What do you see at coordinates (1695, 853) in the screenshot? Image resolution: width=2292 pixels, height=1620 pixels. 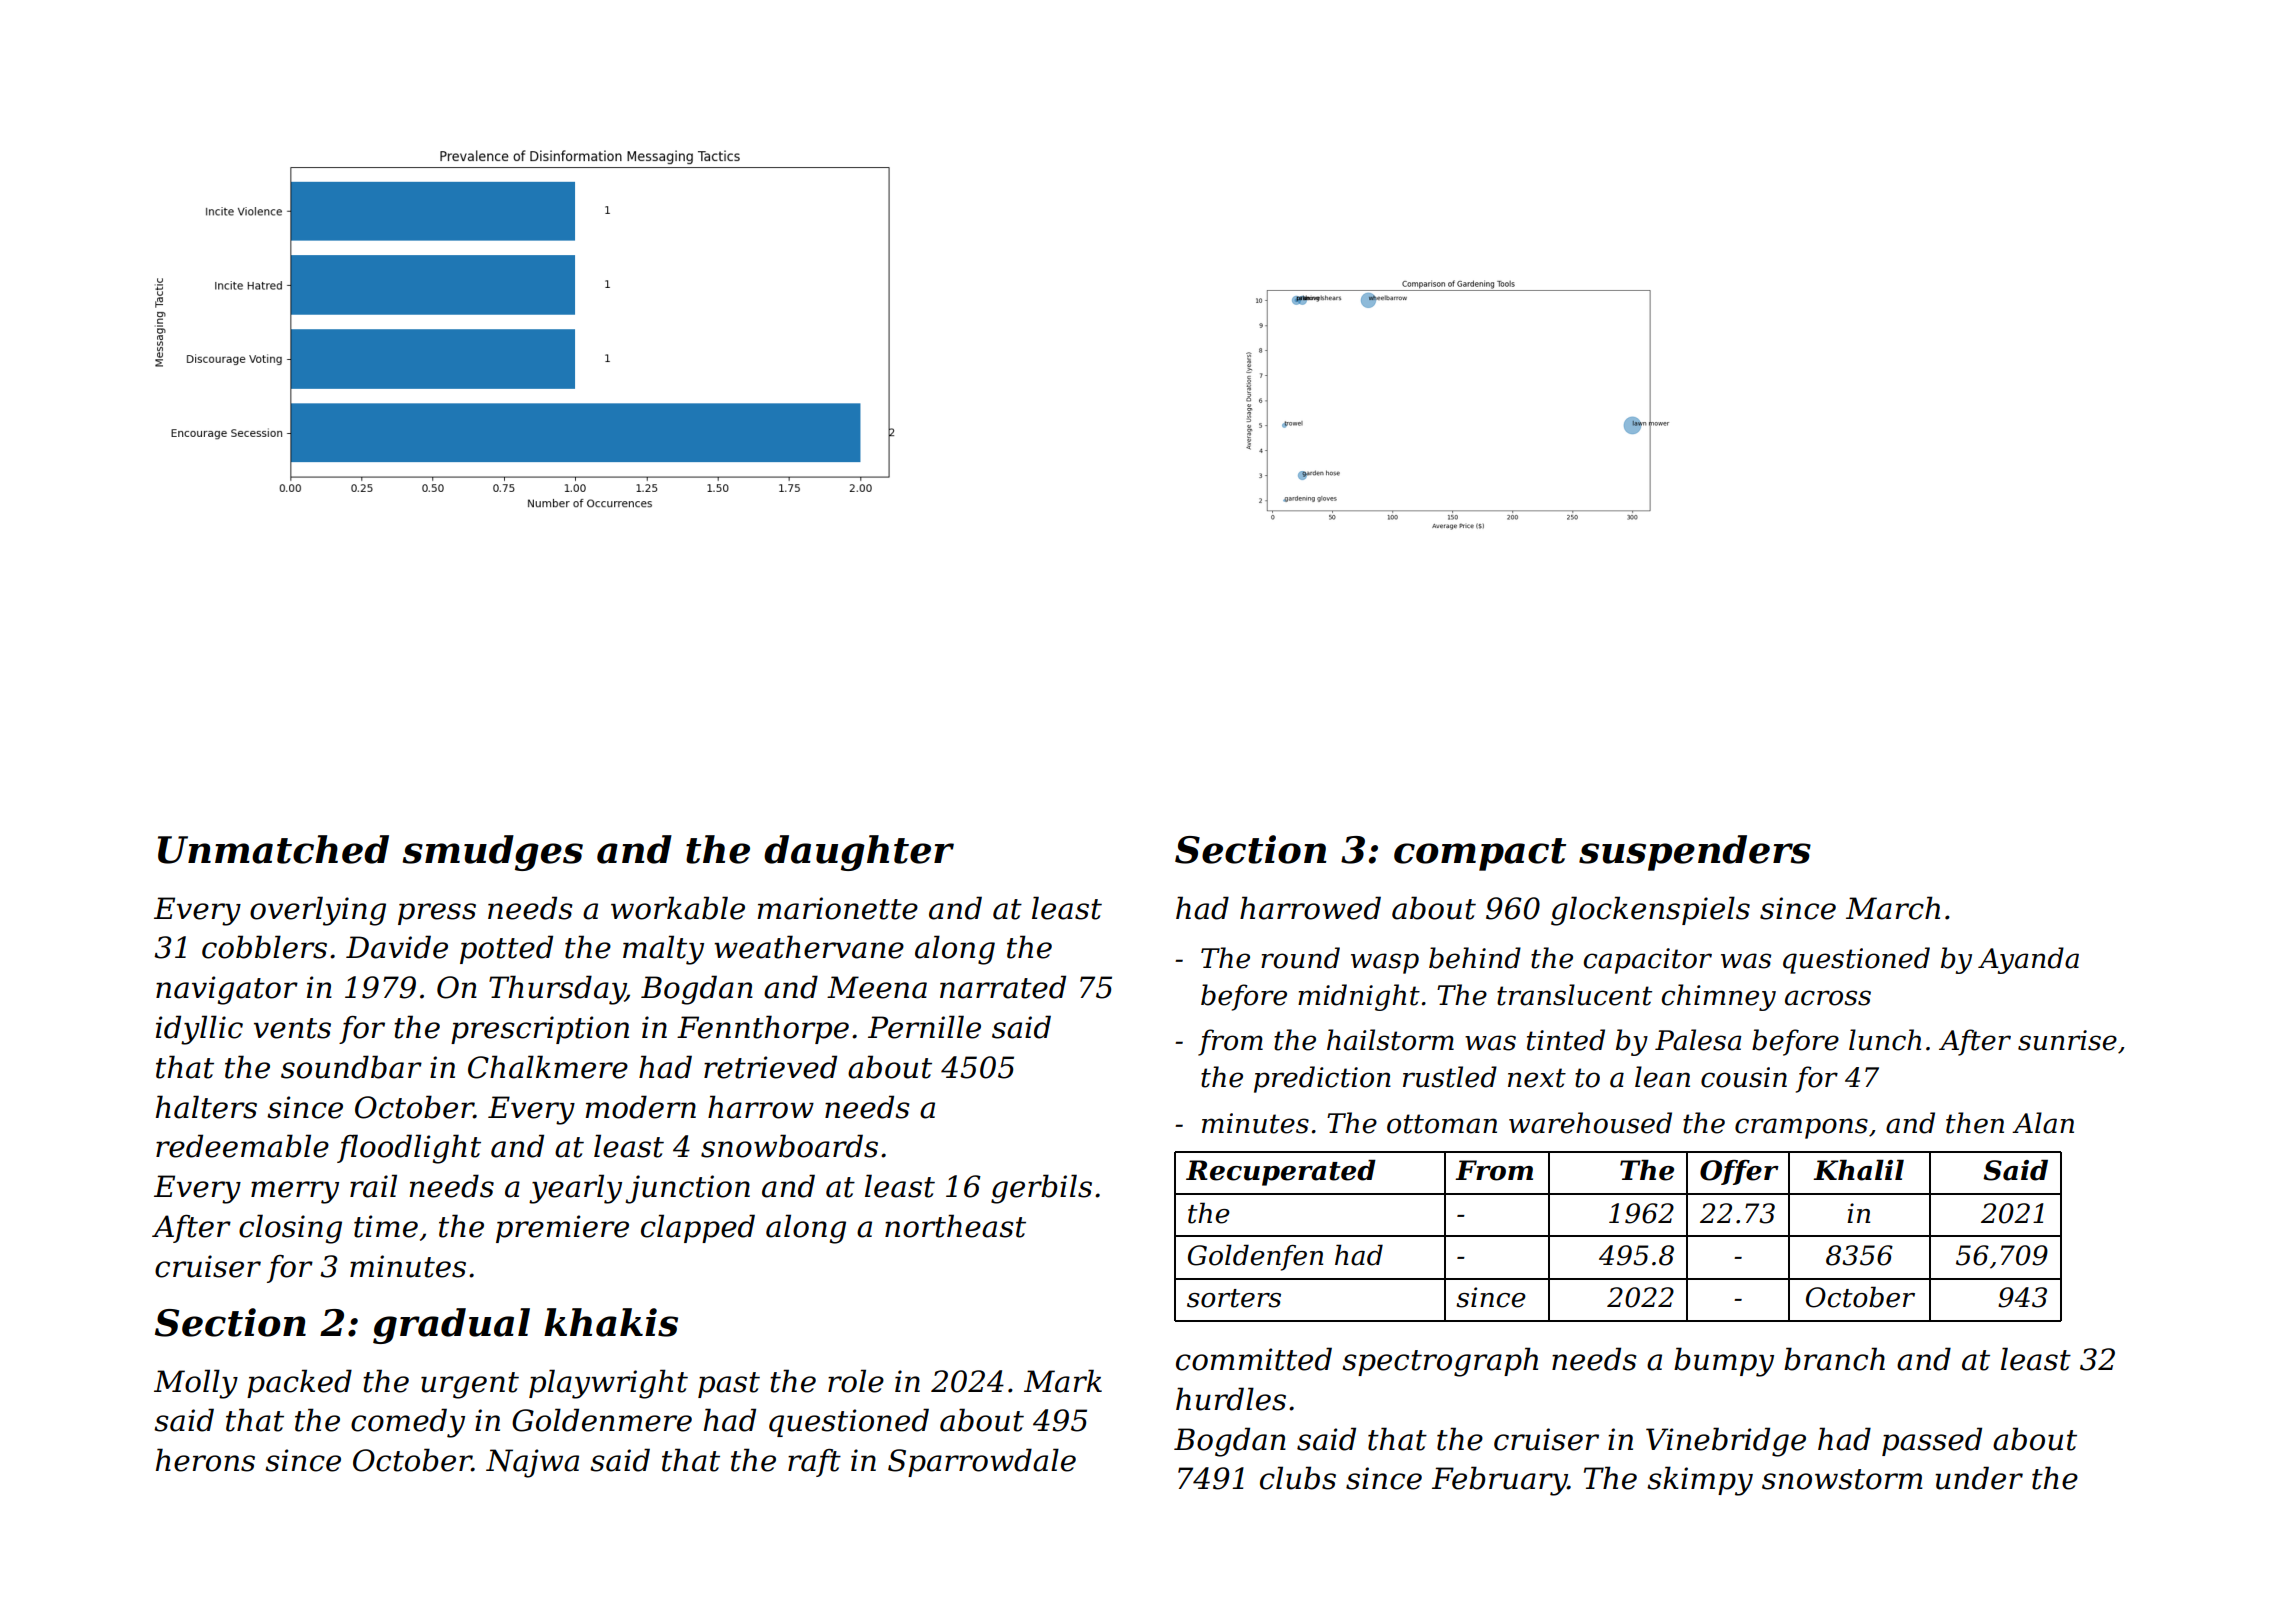 I see `suspenders` at bounding box center [1695, 853].
